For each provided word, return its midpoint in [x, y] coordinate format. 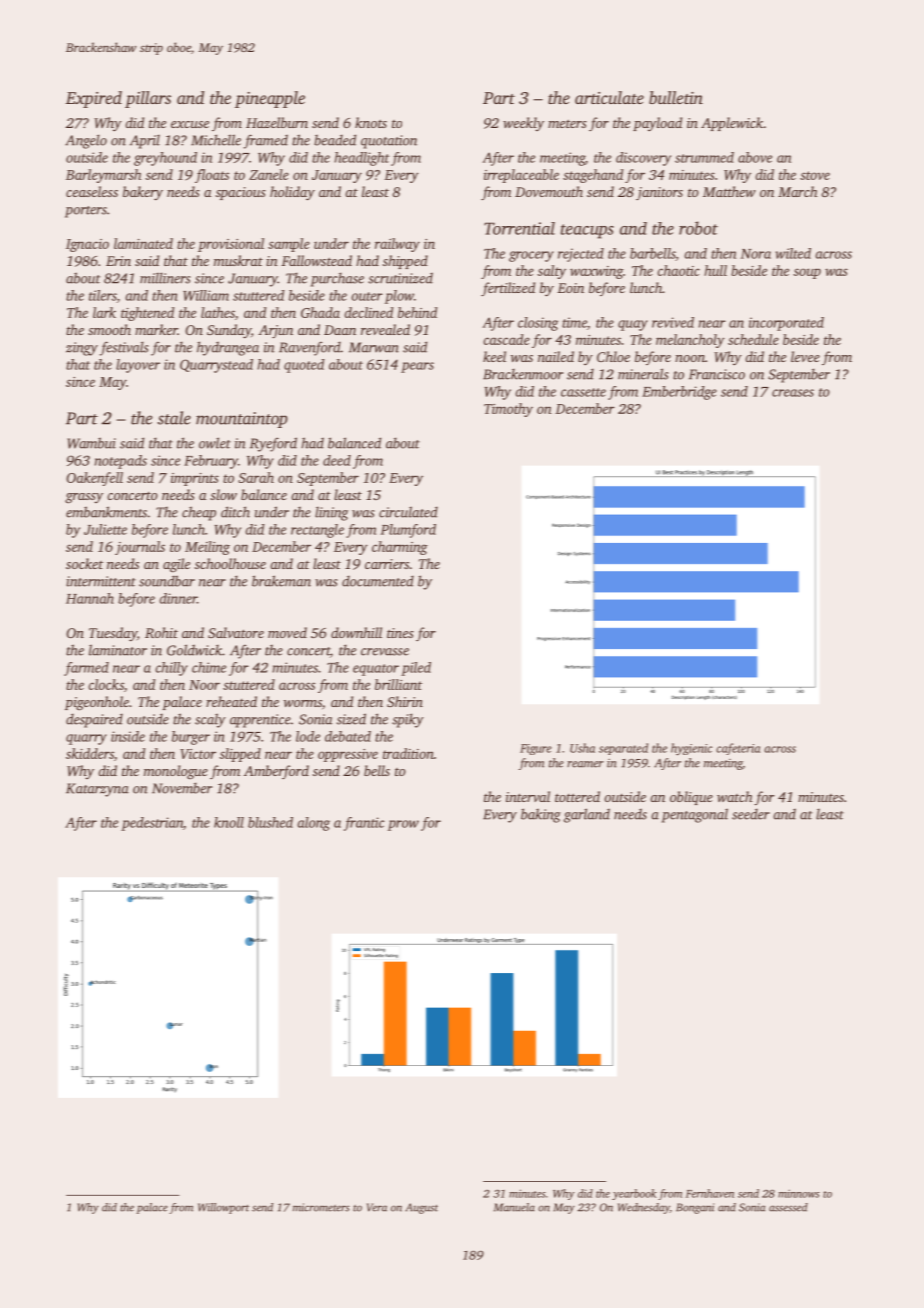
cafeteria [738, 749]
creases [793, 393]
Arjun [275, 331]
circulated [408, 512]
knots [371, 122]
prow [403, 825]
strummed [704, 157]
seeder [751, 814]
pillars [148, 99]
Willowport [223, 1208]
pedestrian [152, 824]
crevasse [385, 652]
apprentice [260, 721]
